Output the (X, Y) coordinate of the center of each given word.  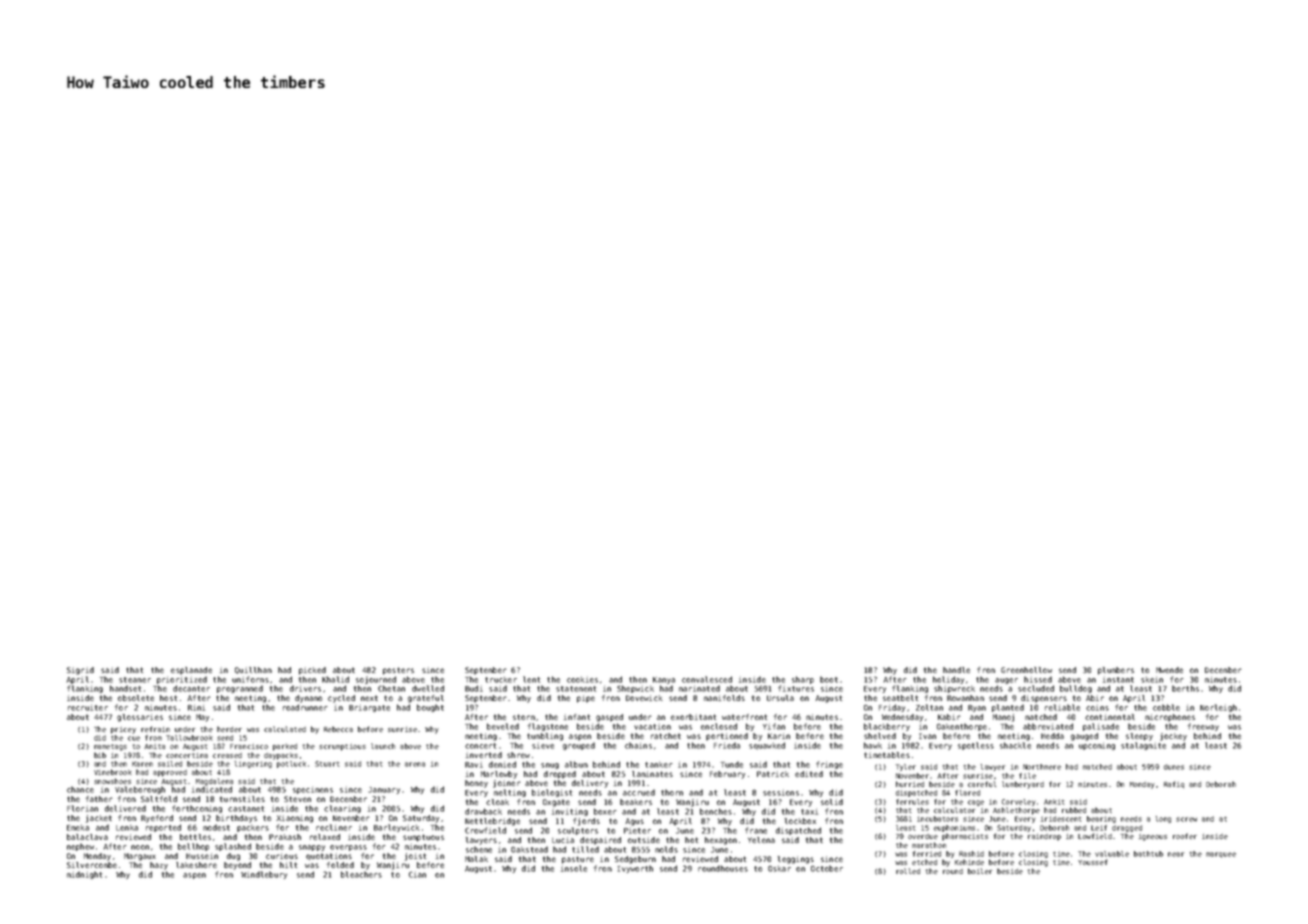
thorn (672, 792)
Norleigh (1218, 708)
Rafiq (1174, 784)
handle (956, 670)
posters (398, 671)
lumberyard (1023, 785)
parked (285, 747)
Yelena (761, 840)
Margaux (140, 857)
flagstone (548, 727)
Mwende (1169, 670)
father (99, 799)
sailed (170, 764)
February (727, 775)
